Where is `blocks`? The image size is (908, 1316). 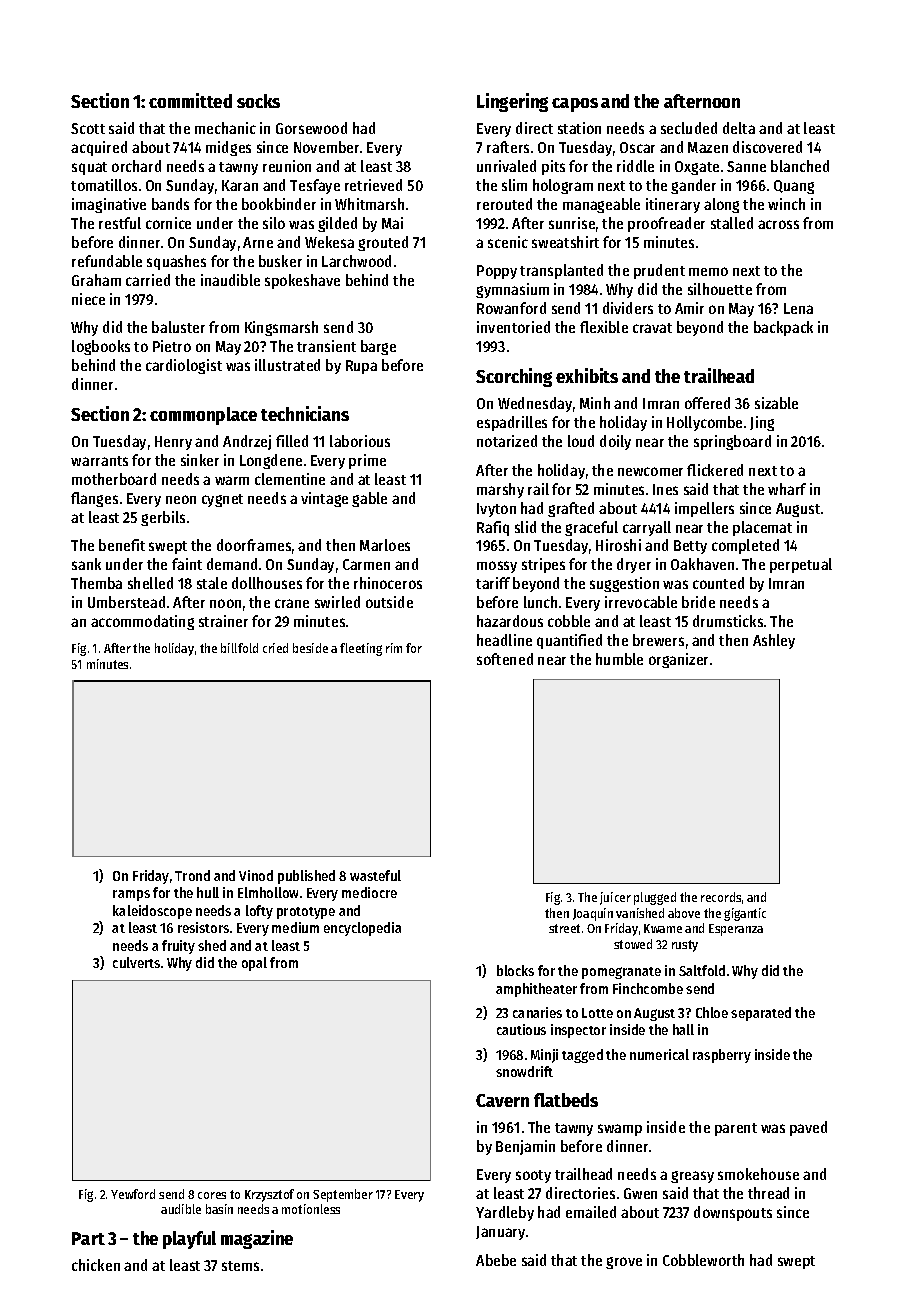 blocks is located at coordinates (515, 970).
